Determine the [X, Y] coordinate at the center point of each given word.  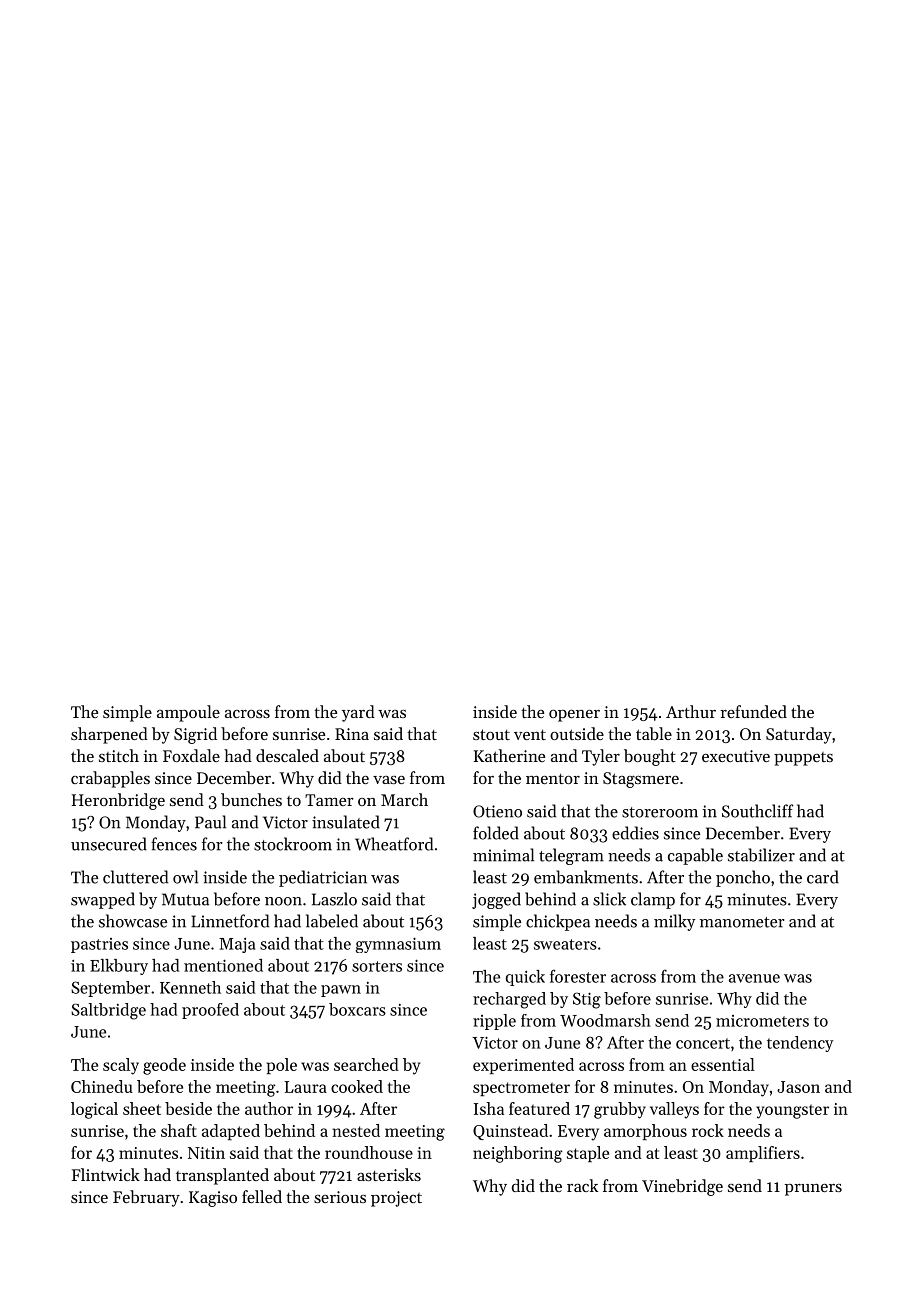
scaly [121, 1066]
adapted [231, 1132]
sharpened [109, 735]
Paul [210, 822]
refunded [753, 711]
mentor [553, 779]
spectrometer [521, 1089]
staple [588, 1154]
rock [708, 1130]
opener [574, 716]
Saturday [799, 735]
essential [723, 1064]
